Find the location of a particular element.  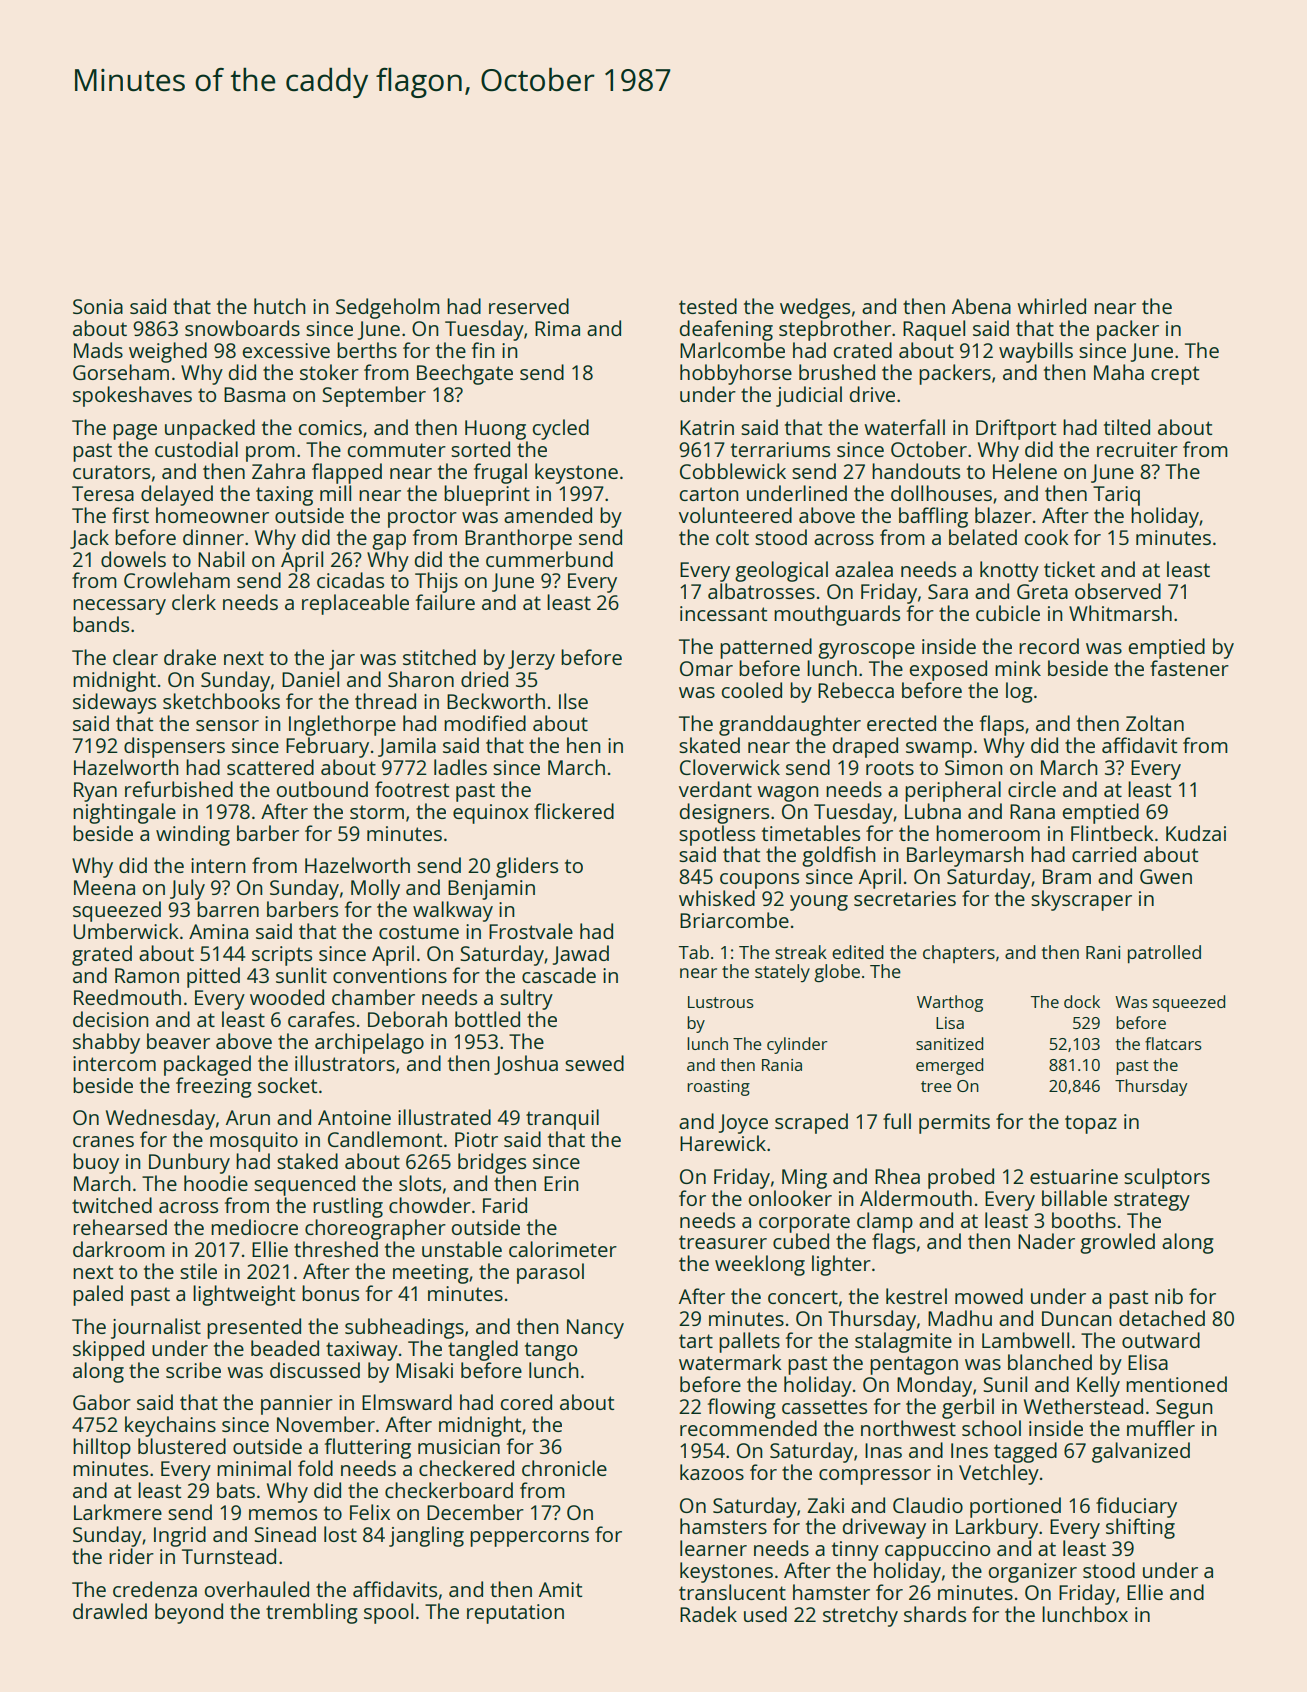

proctor is located at coordinates (422, 518).
